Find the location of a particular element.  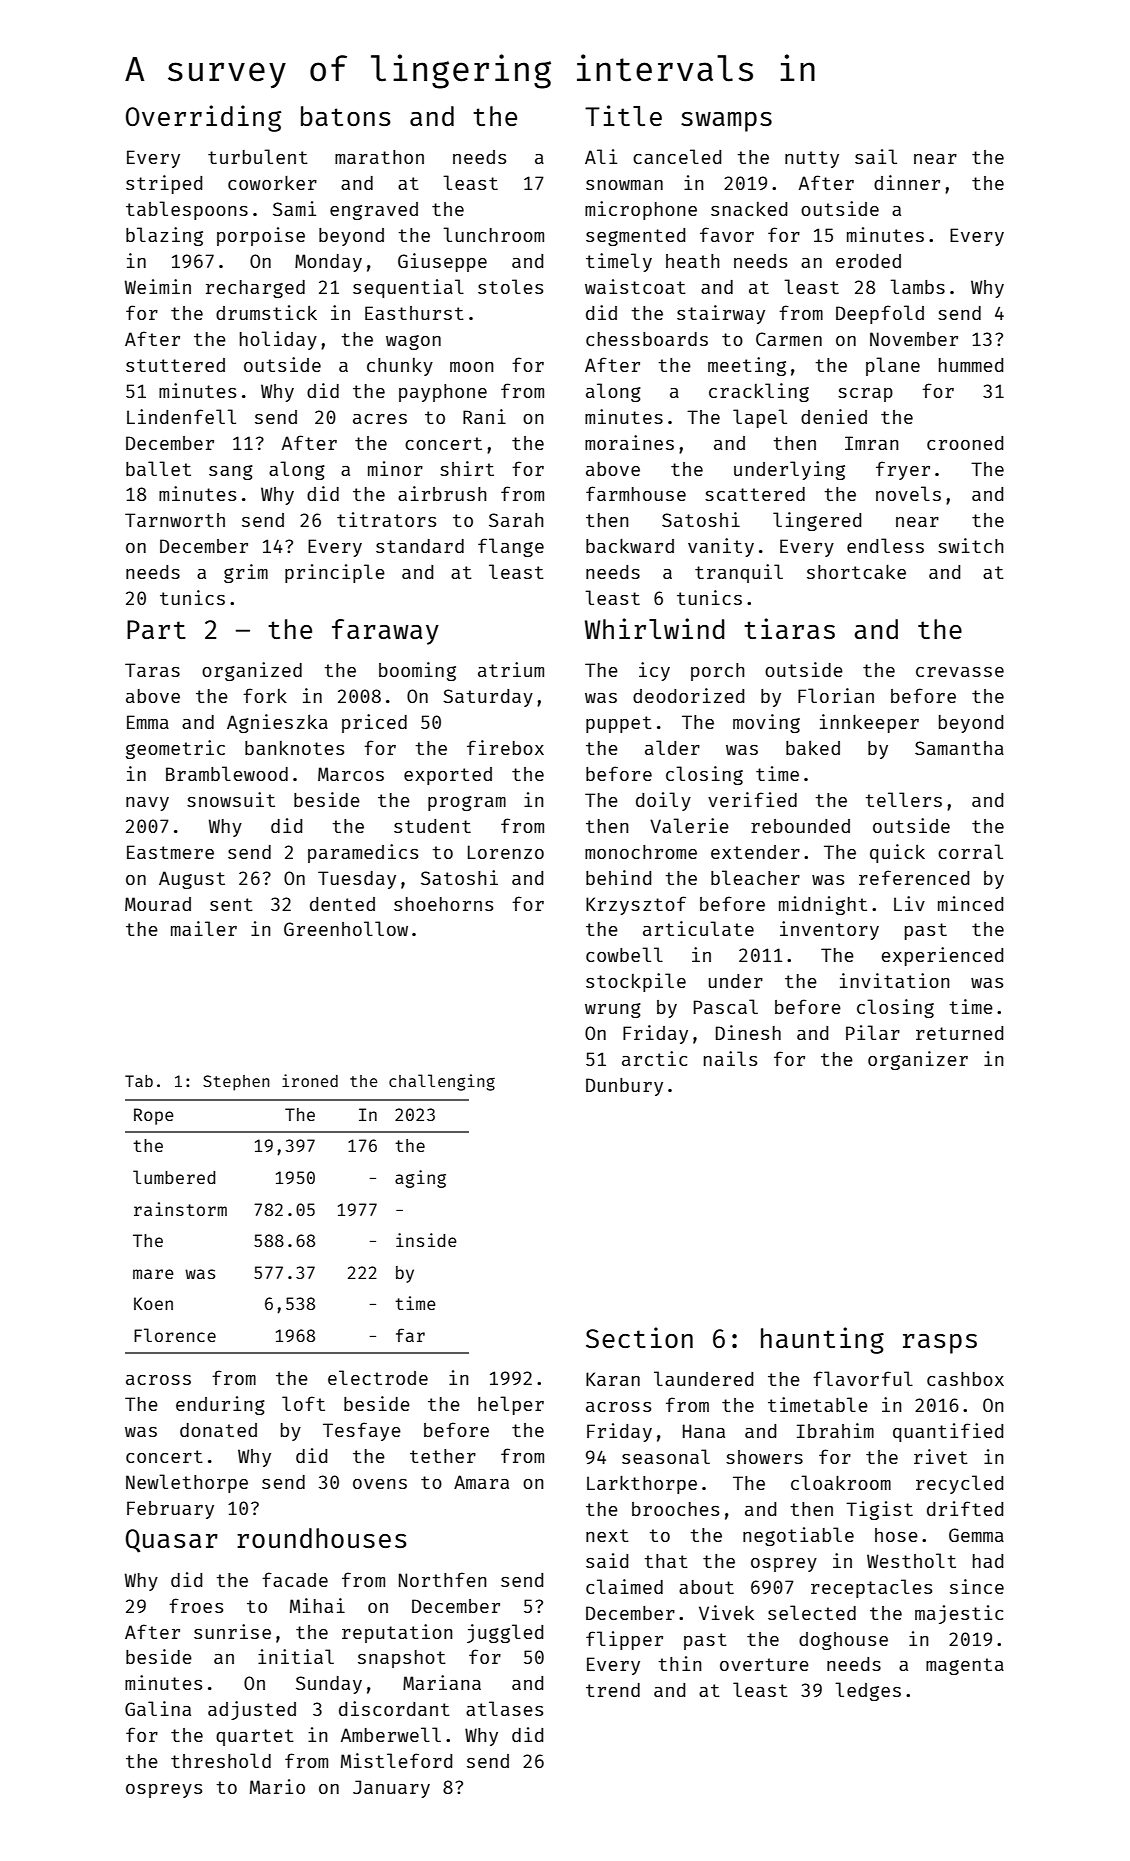

behind is located at coordinates (618, 877).
